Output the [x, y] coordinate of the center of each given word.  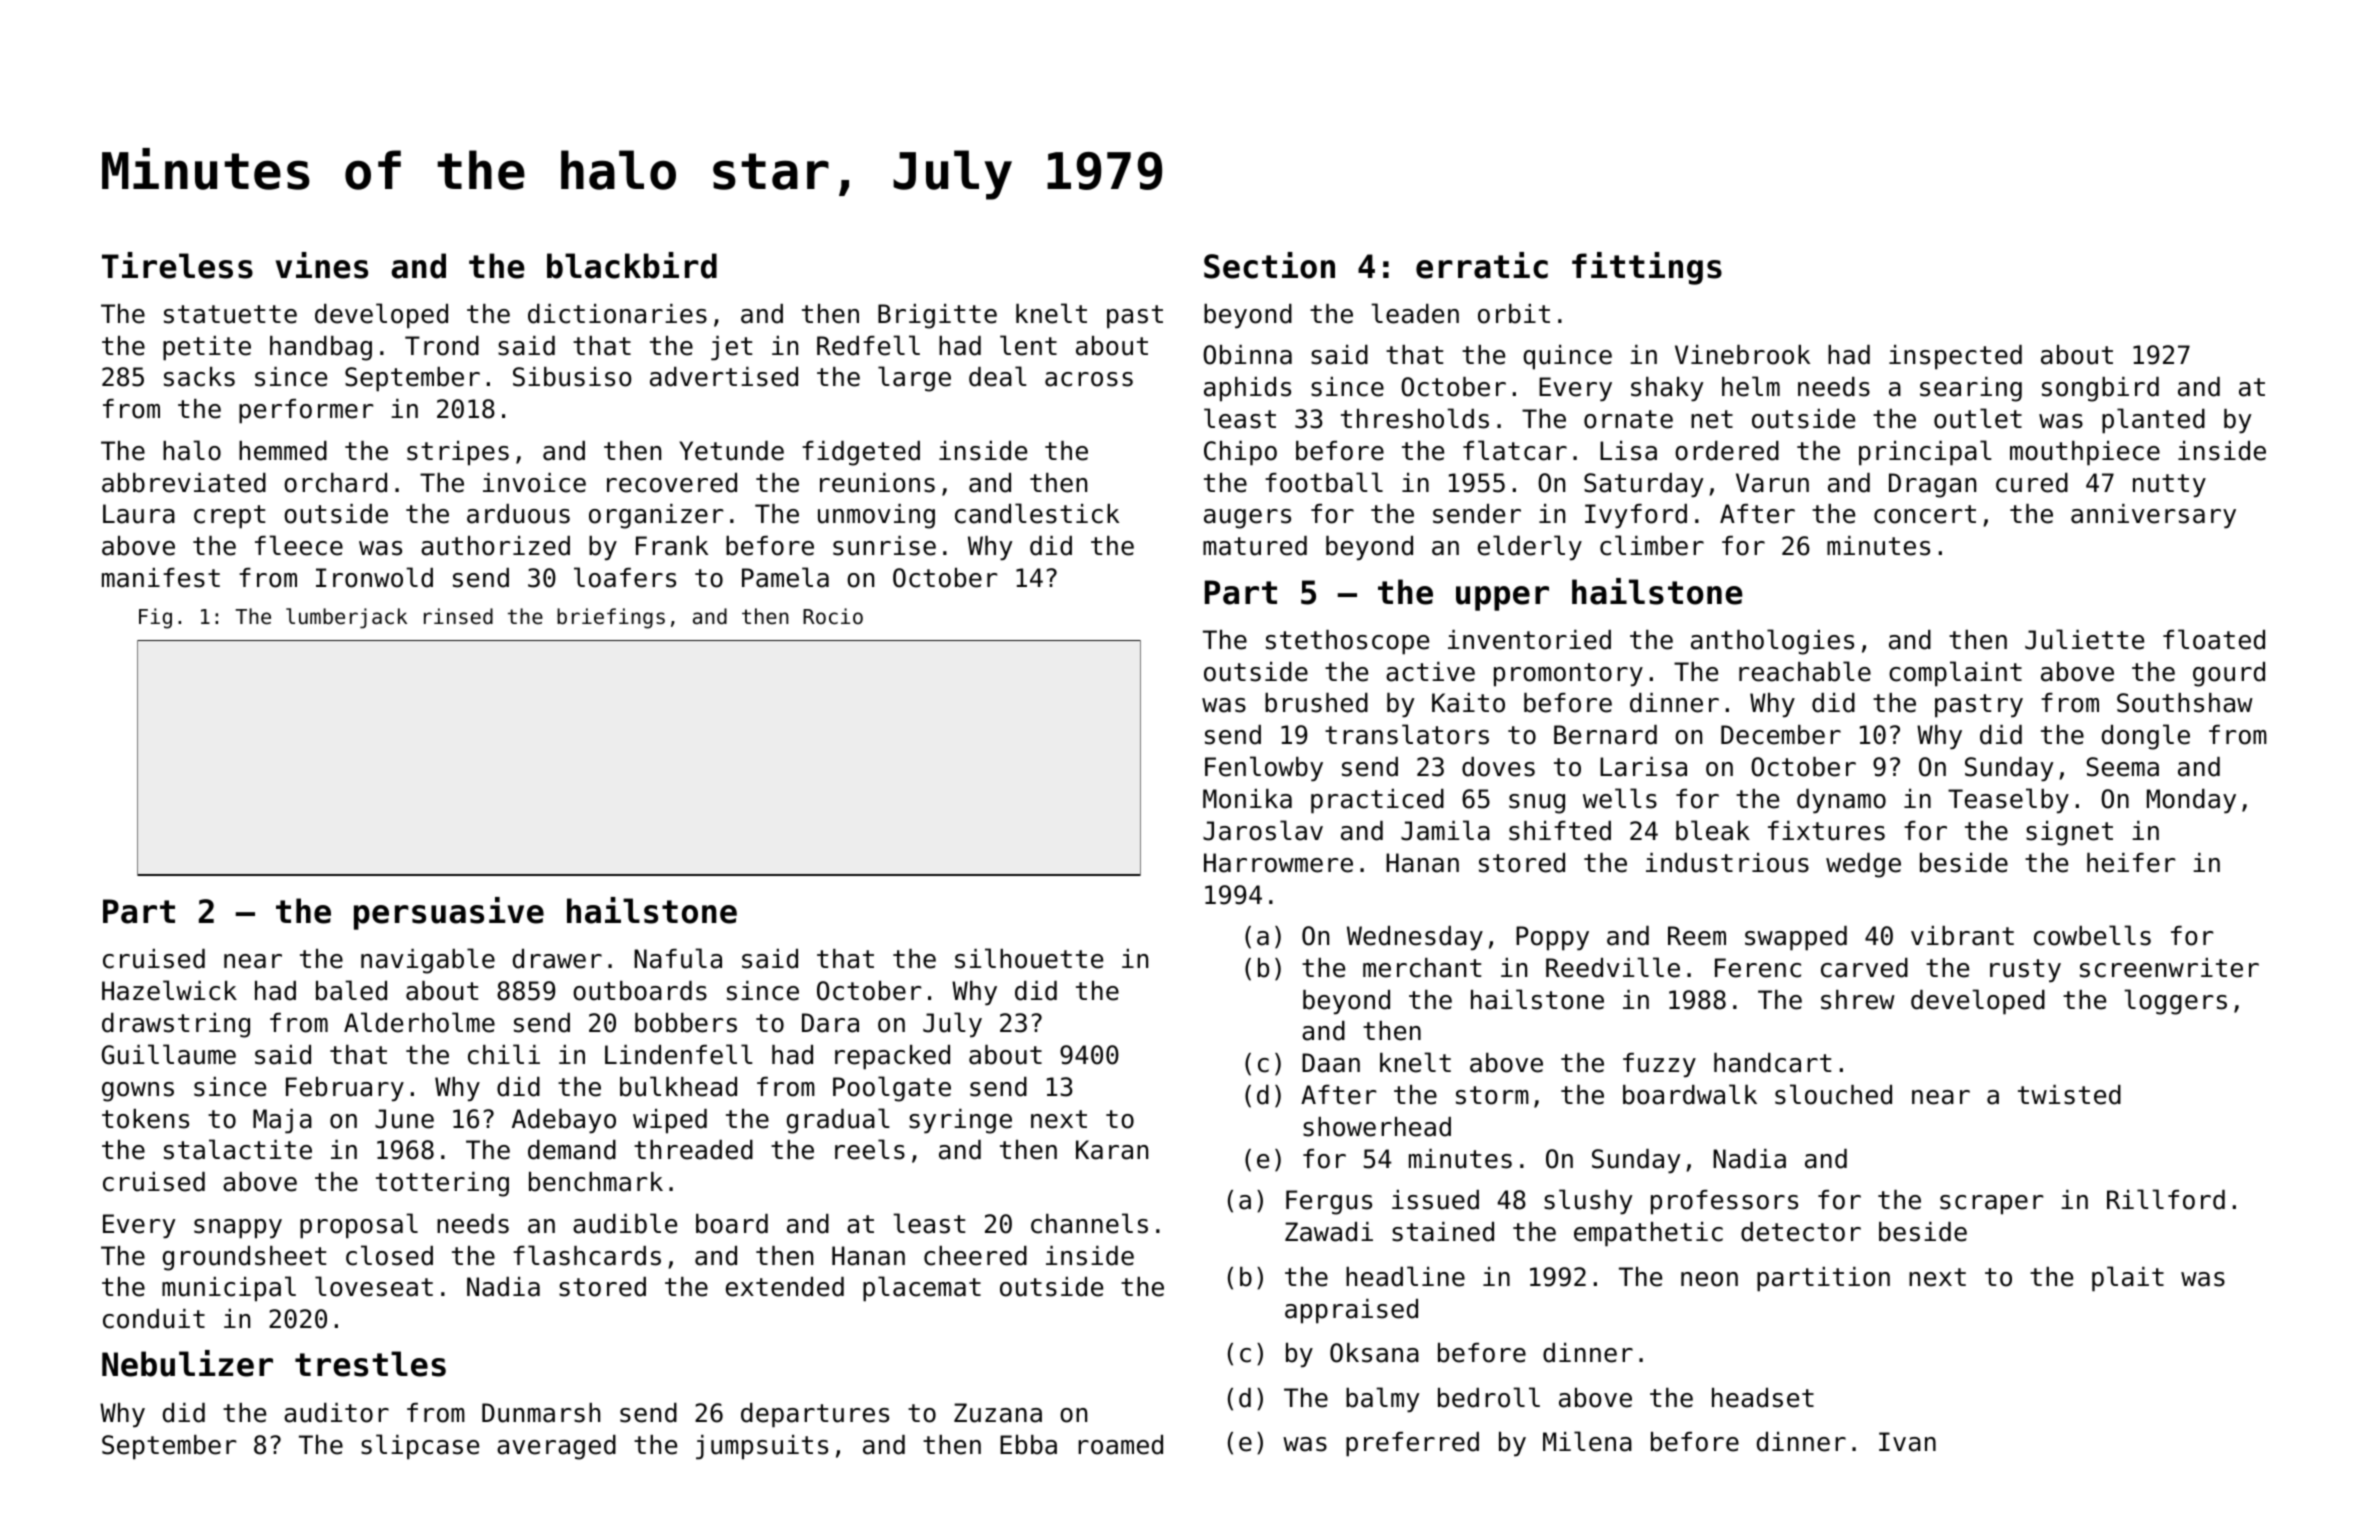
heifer [2131, 863]
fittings [1647, 268]
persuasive [449, 913]
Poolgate [892, 1089]
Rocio [833, 616]
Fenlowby [1264, 769]
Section [1269, 265]
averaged [556, 1447]
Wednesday [1415, 938]
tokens [145, 1119]
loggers [2175, 1002]
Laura [139, 514]
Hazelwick [169, 990]
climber [1652, 545]
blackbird [632, 265]
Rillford [2166, 1199]
